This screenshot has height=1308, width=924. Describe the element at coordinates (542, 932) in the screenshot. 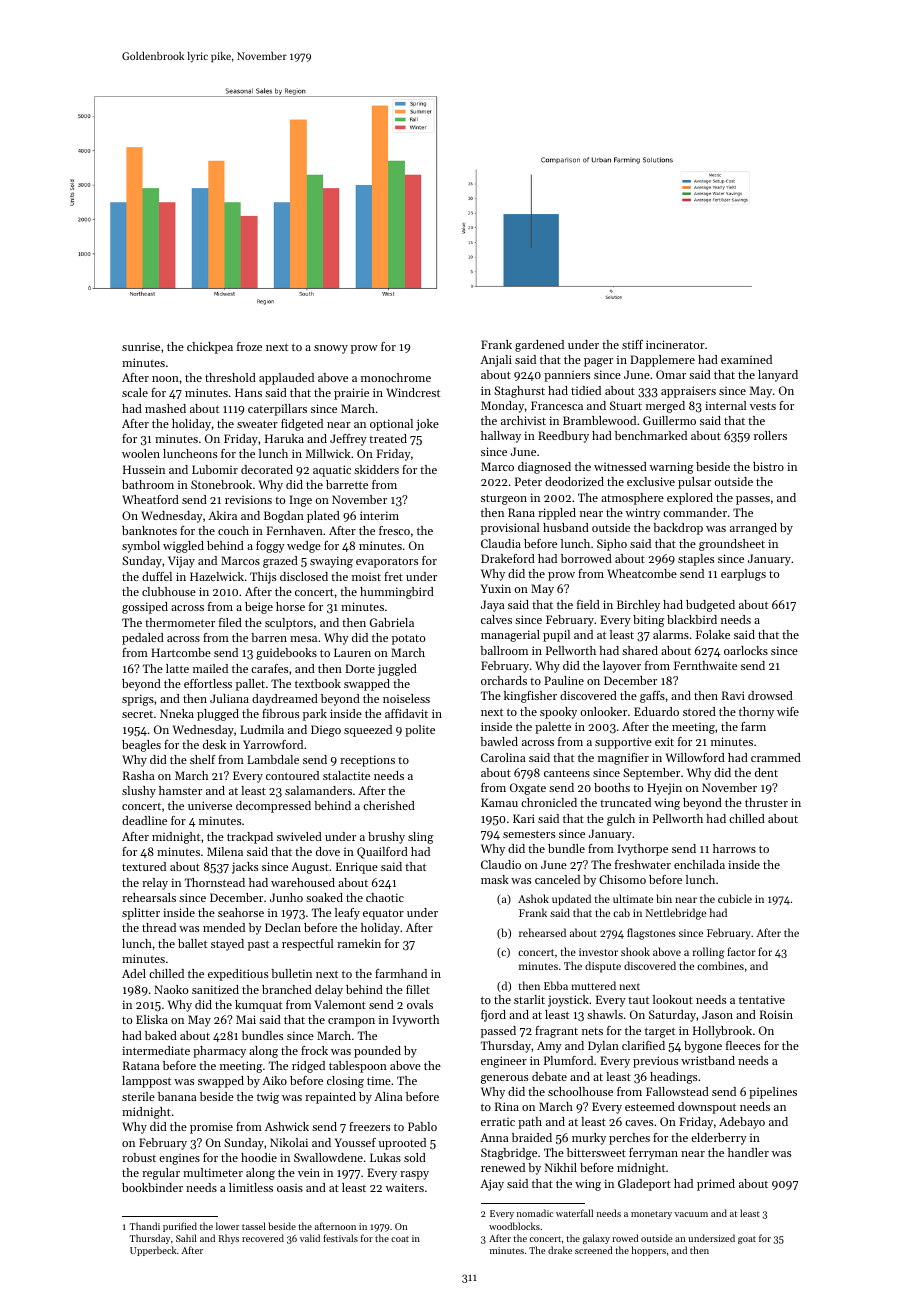

I see `rehearsed` at that location.
